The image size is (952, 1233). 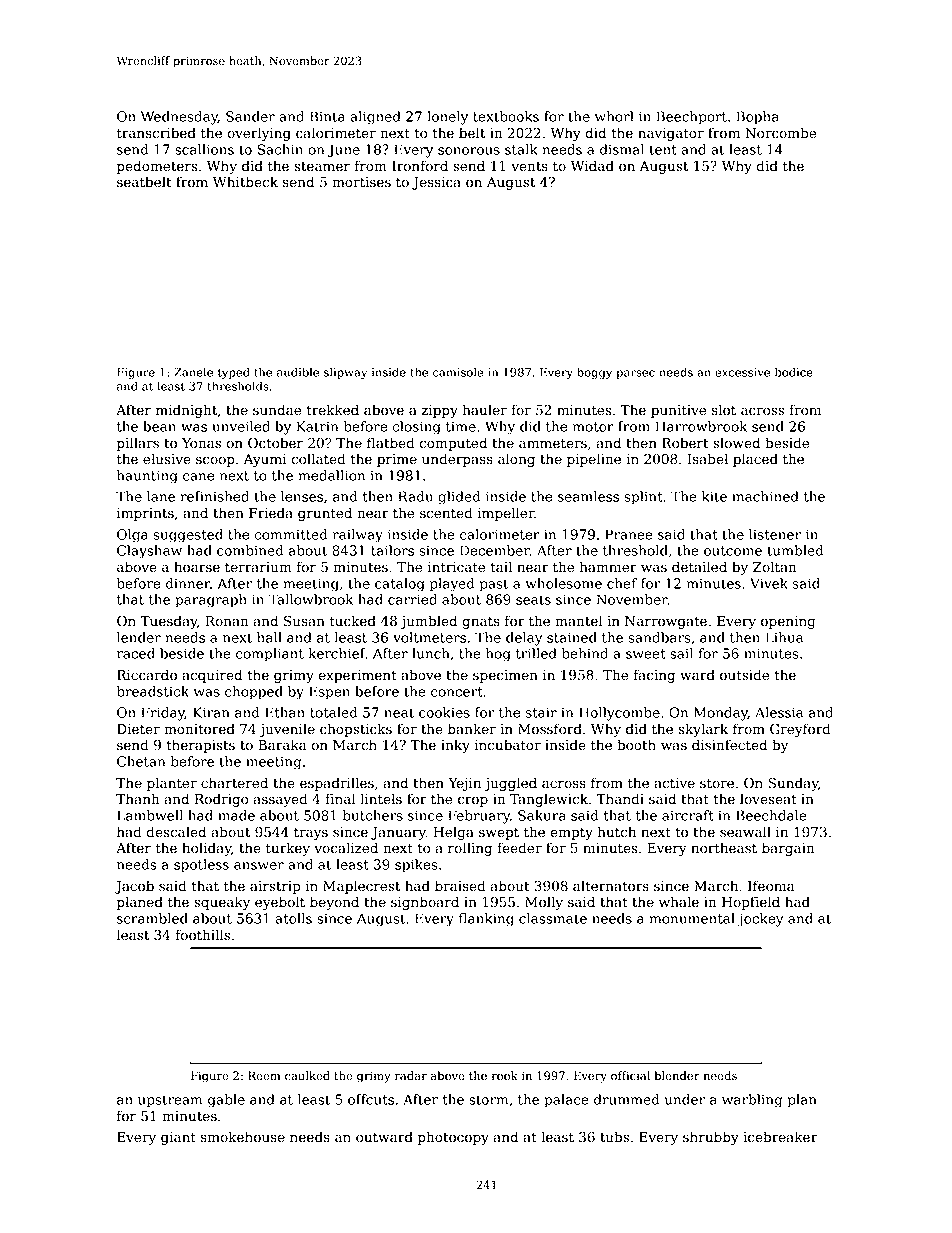 I want to click on Sander, so click(x=250, y=116).
